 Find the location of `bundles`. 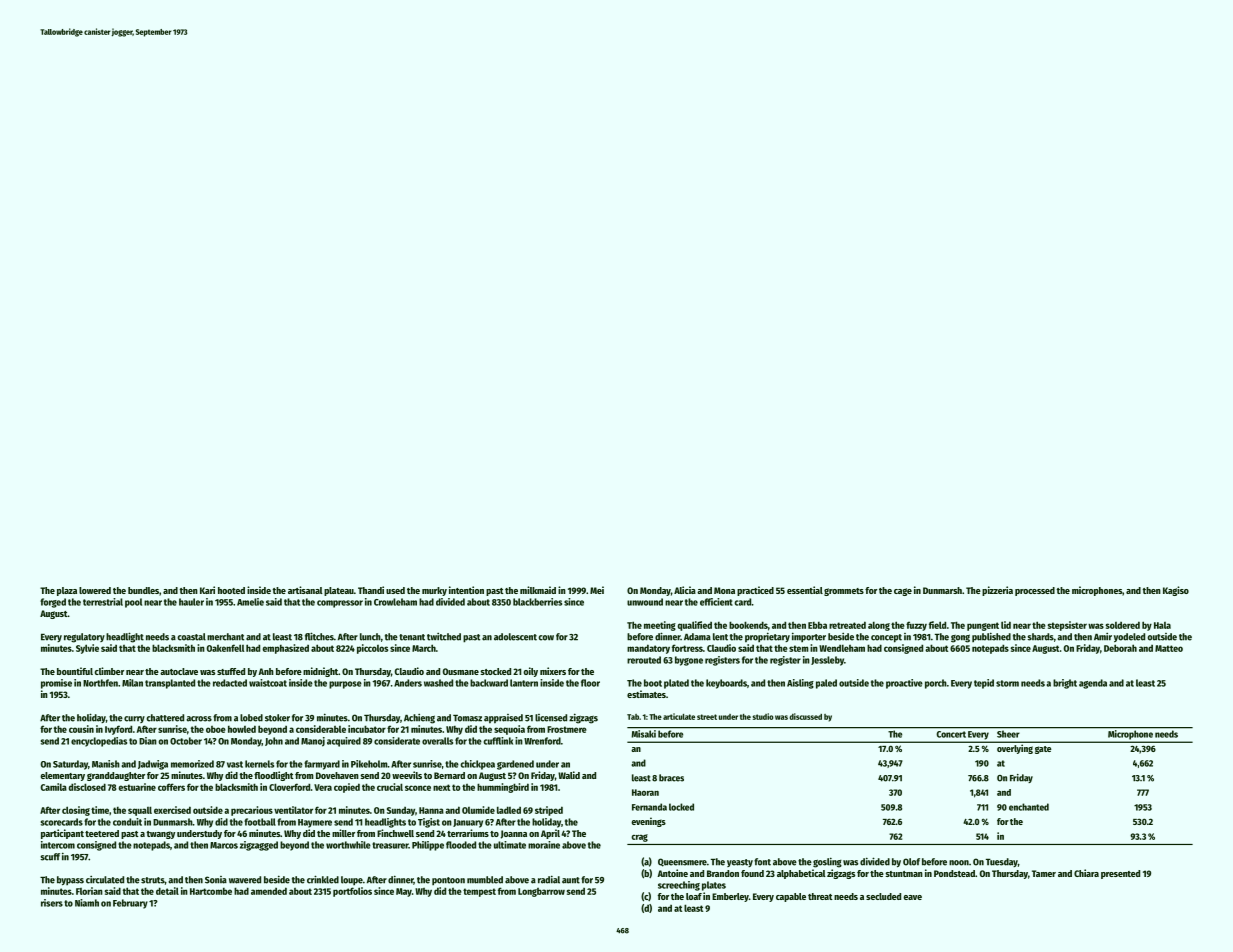

bundles is located at coordinates (143, 590).
